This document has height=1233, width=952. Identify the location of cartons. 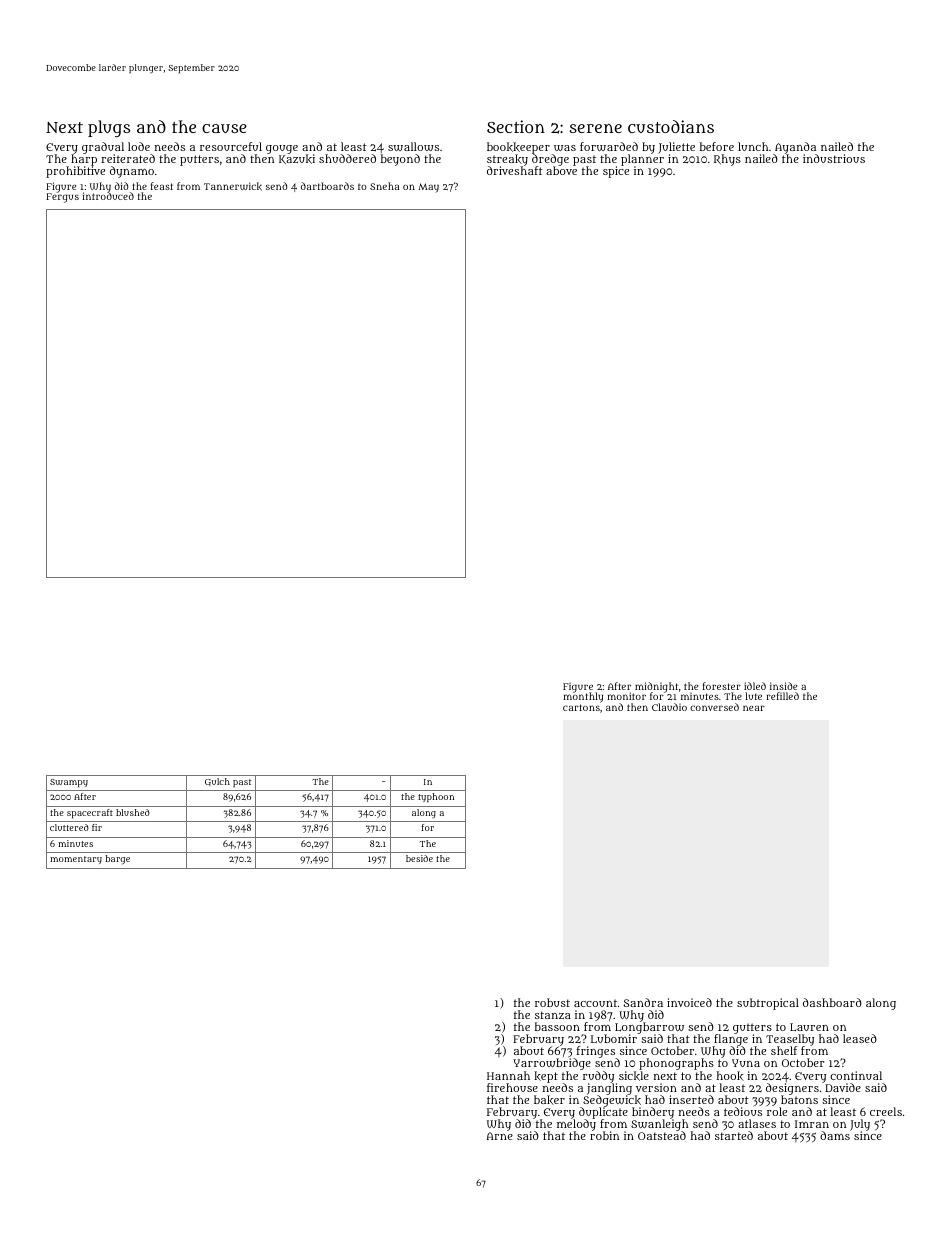
(581, 707).
